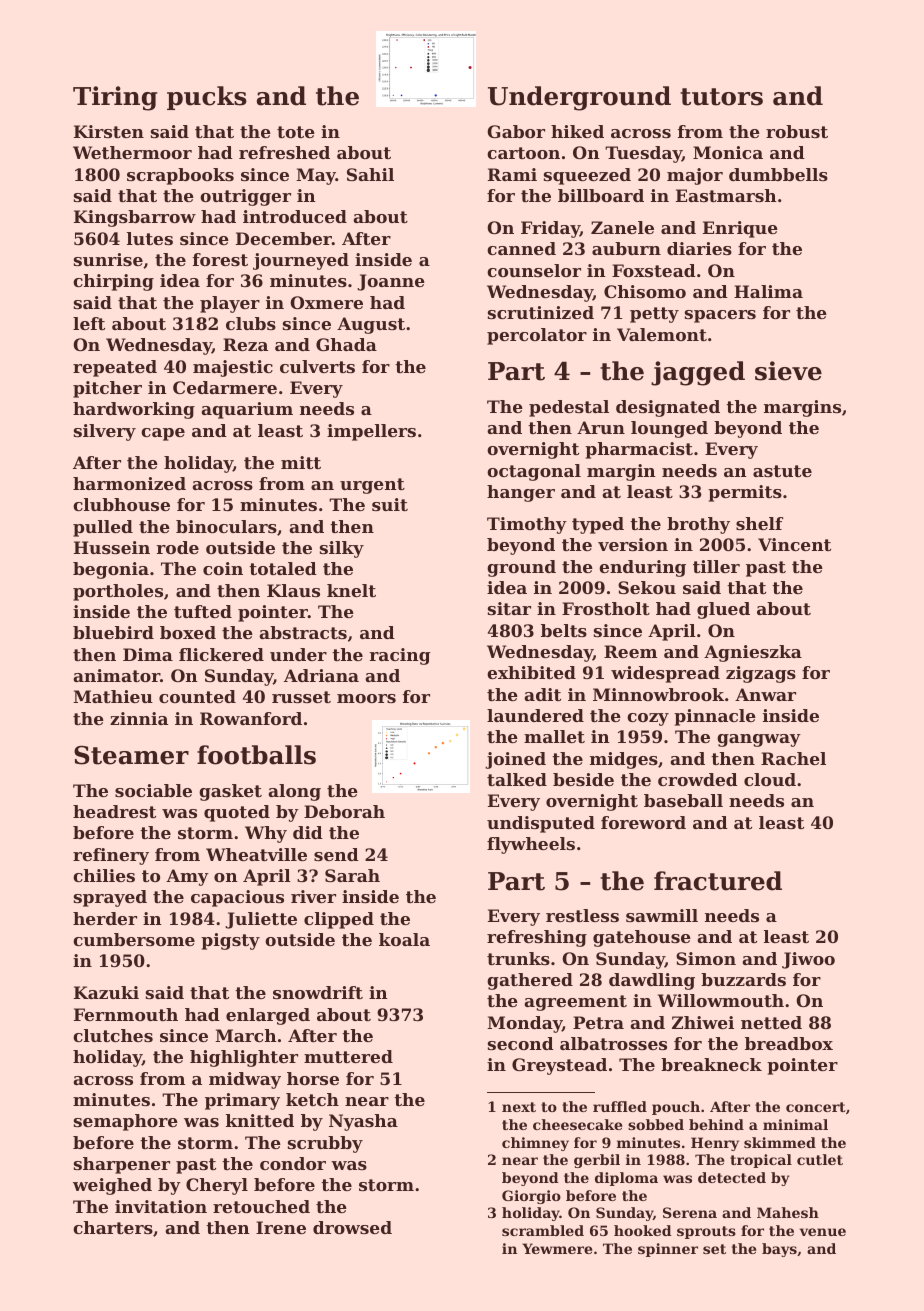  I want to click on astute, so click(782, 471).
